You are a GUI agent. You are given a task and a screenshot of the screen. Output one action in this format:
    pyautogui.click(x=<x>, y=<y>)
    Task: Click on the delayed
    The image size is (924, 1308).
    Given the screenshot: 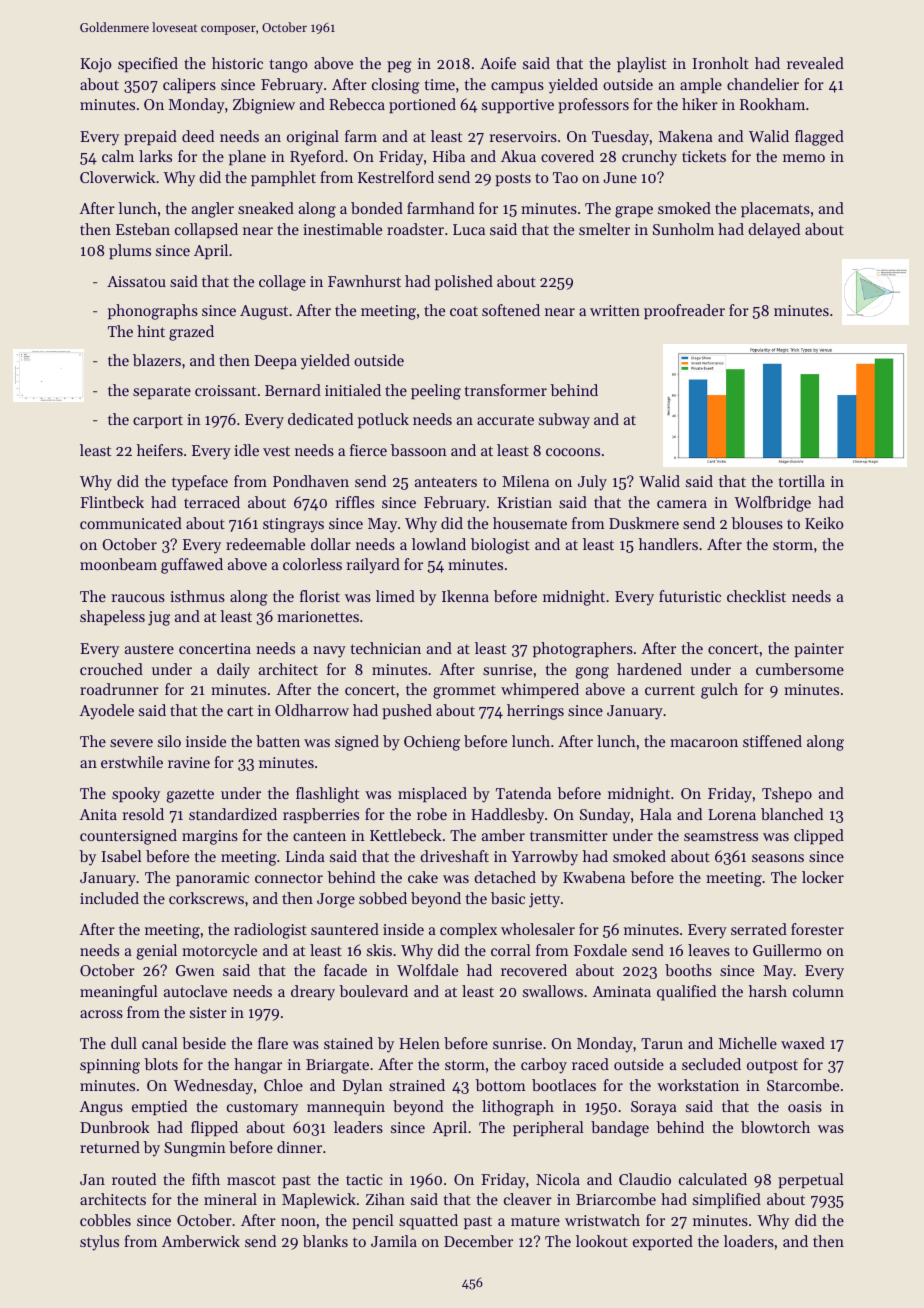 What is the action you would take?
    pyautogui.click(x=774, y=231)
